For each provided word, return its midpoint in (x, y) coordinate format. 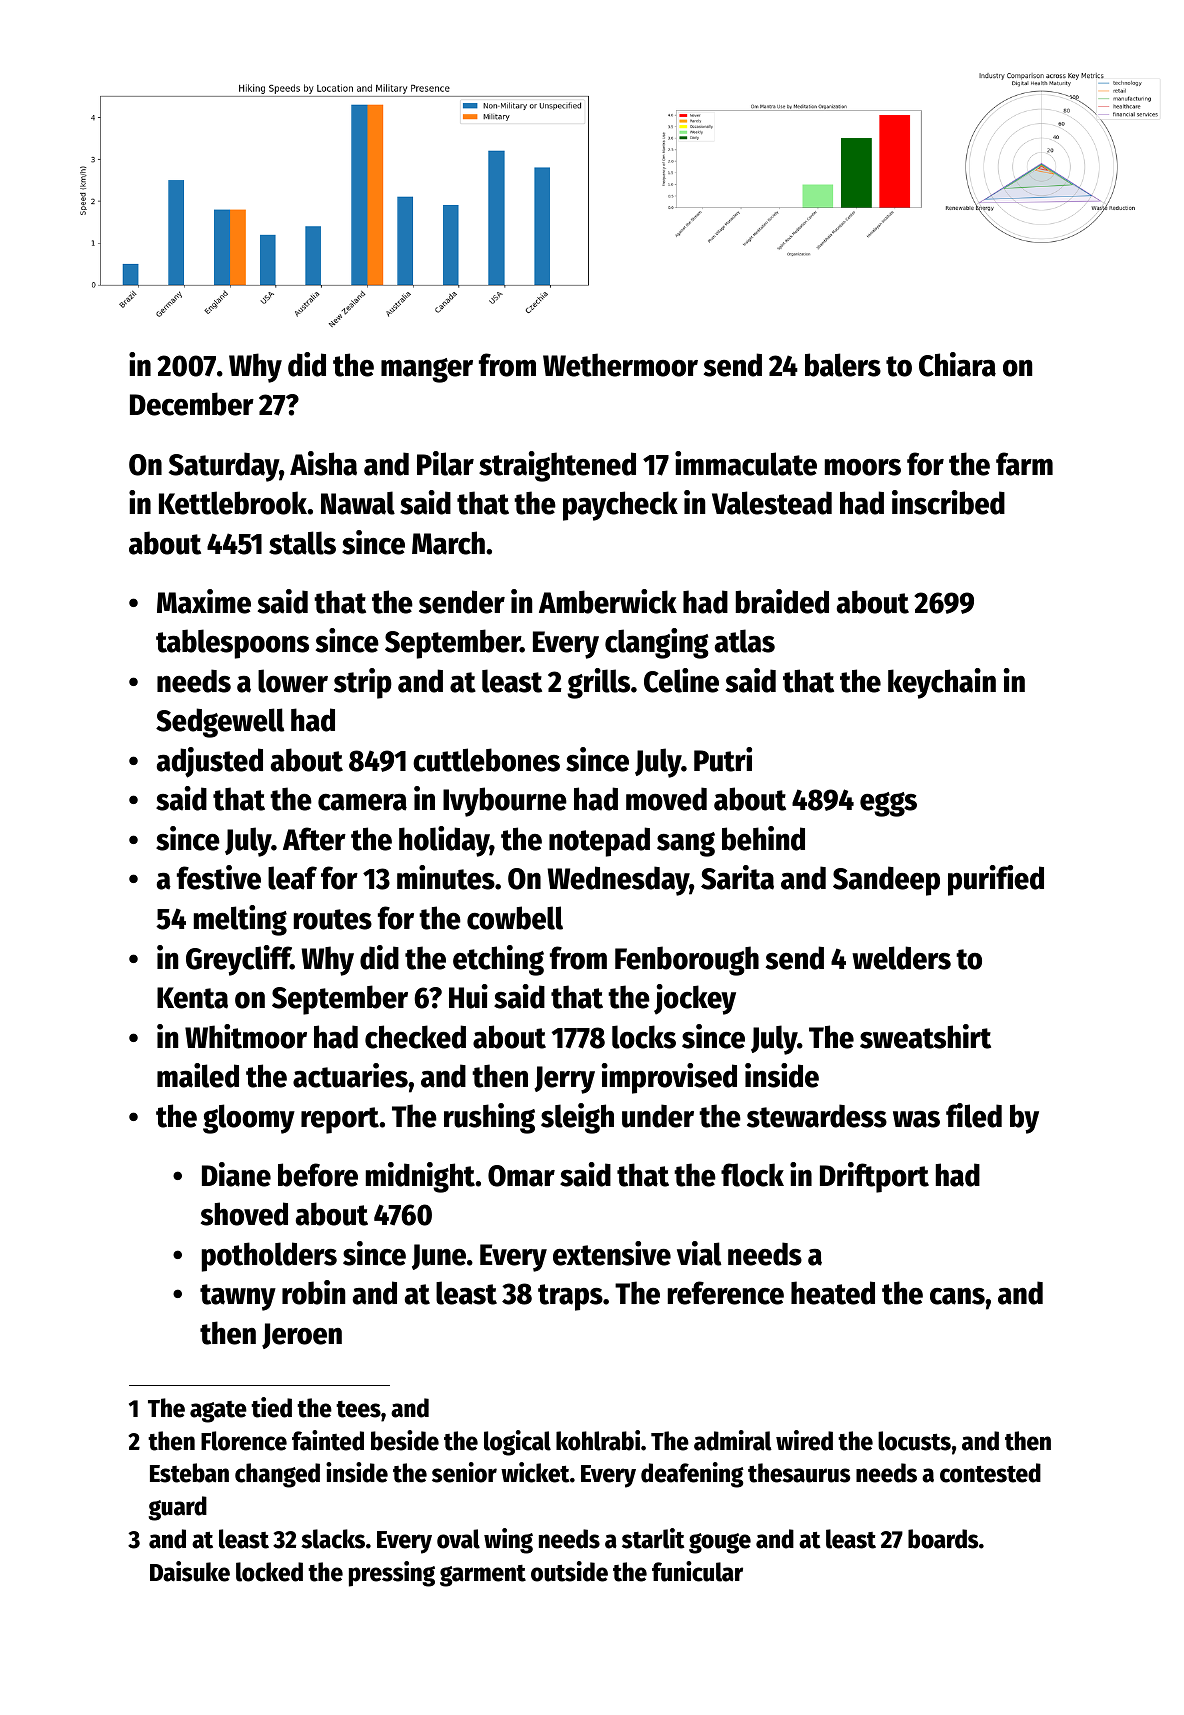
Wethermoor (620, 365)
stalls (302, 543)
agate (218, 1412)
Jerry (564, 1080)
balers (843, 365)
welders (901, 958)
